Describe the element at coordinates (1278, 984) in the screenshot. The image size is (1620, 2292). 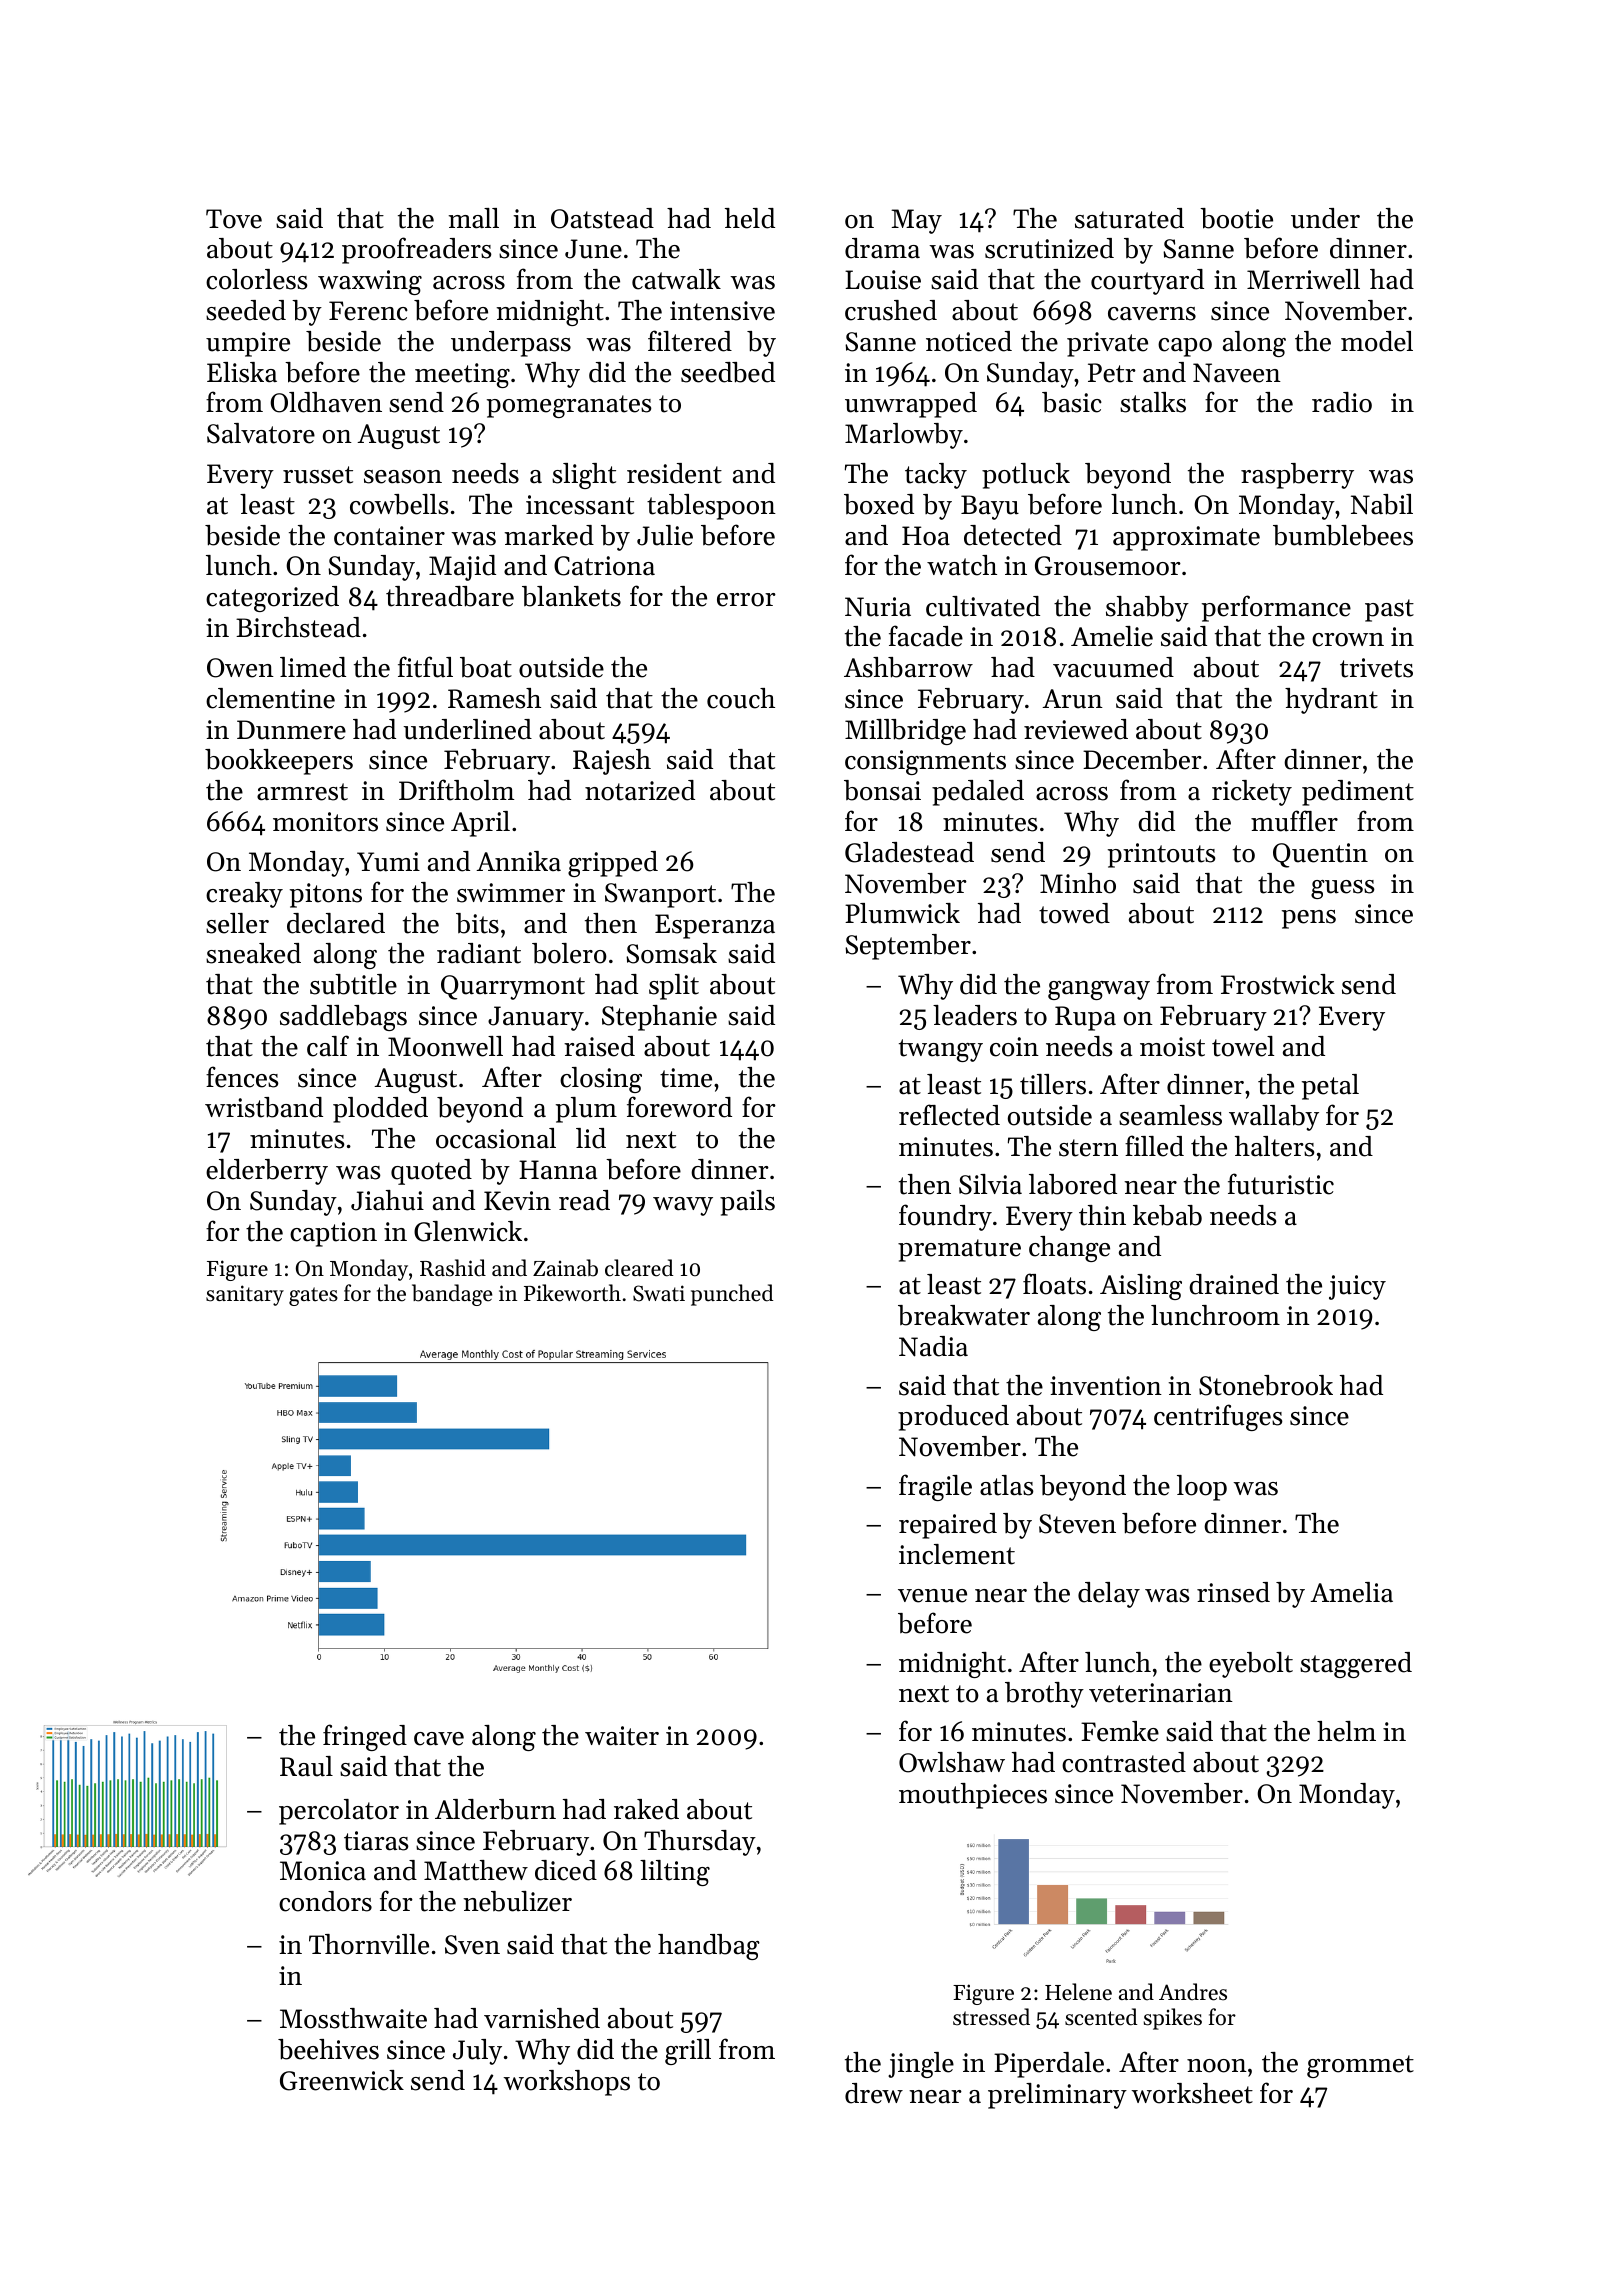
I see `Frostwick` at that location.
